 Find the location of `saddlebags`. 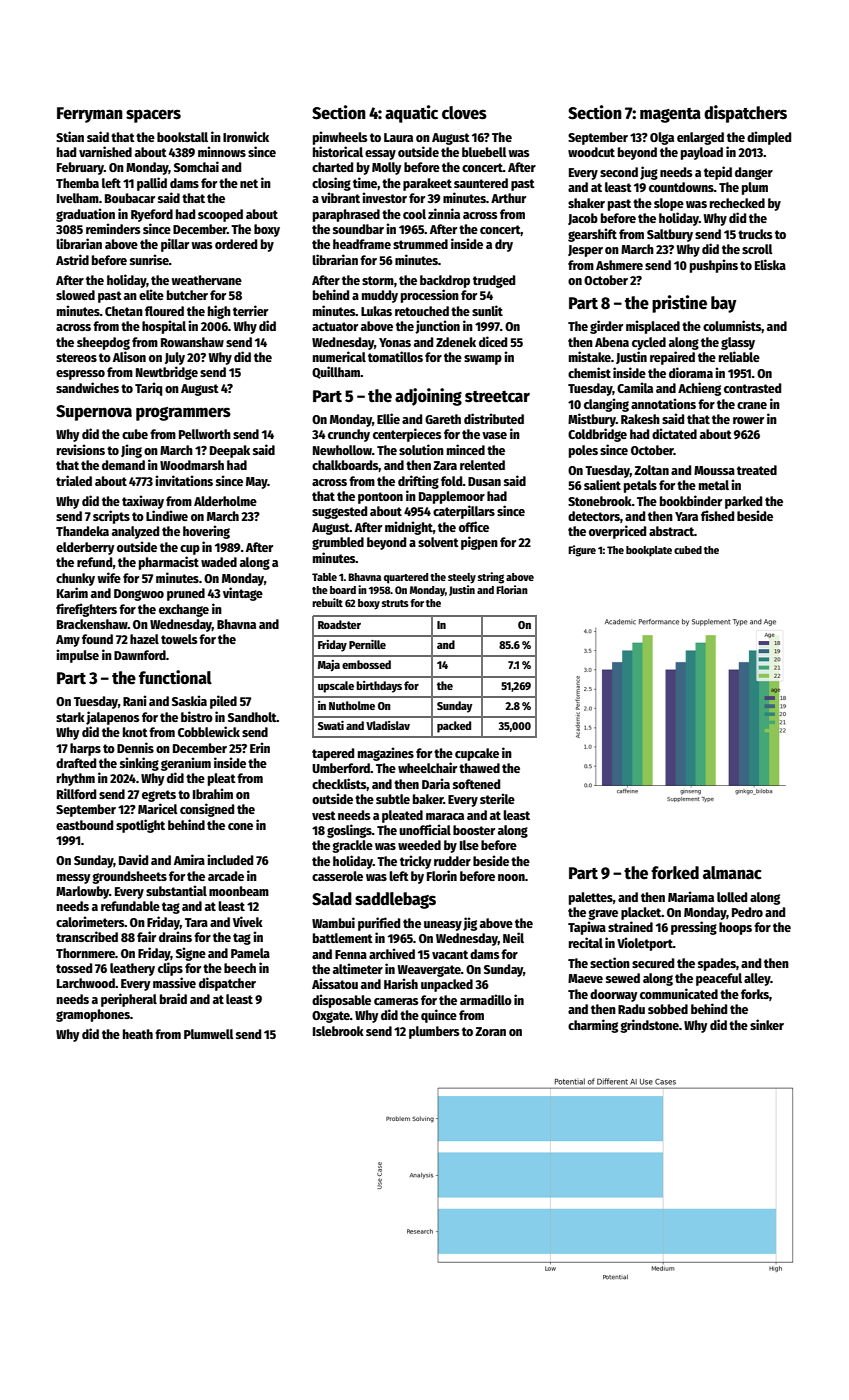

saddlebags is located at coordinates (395, 900).
